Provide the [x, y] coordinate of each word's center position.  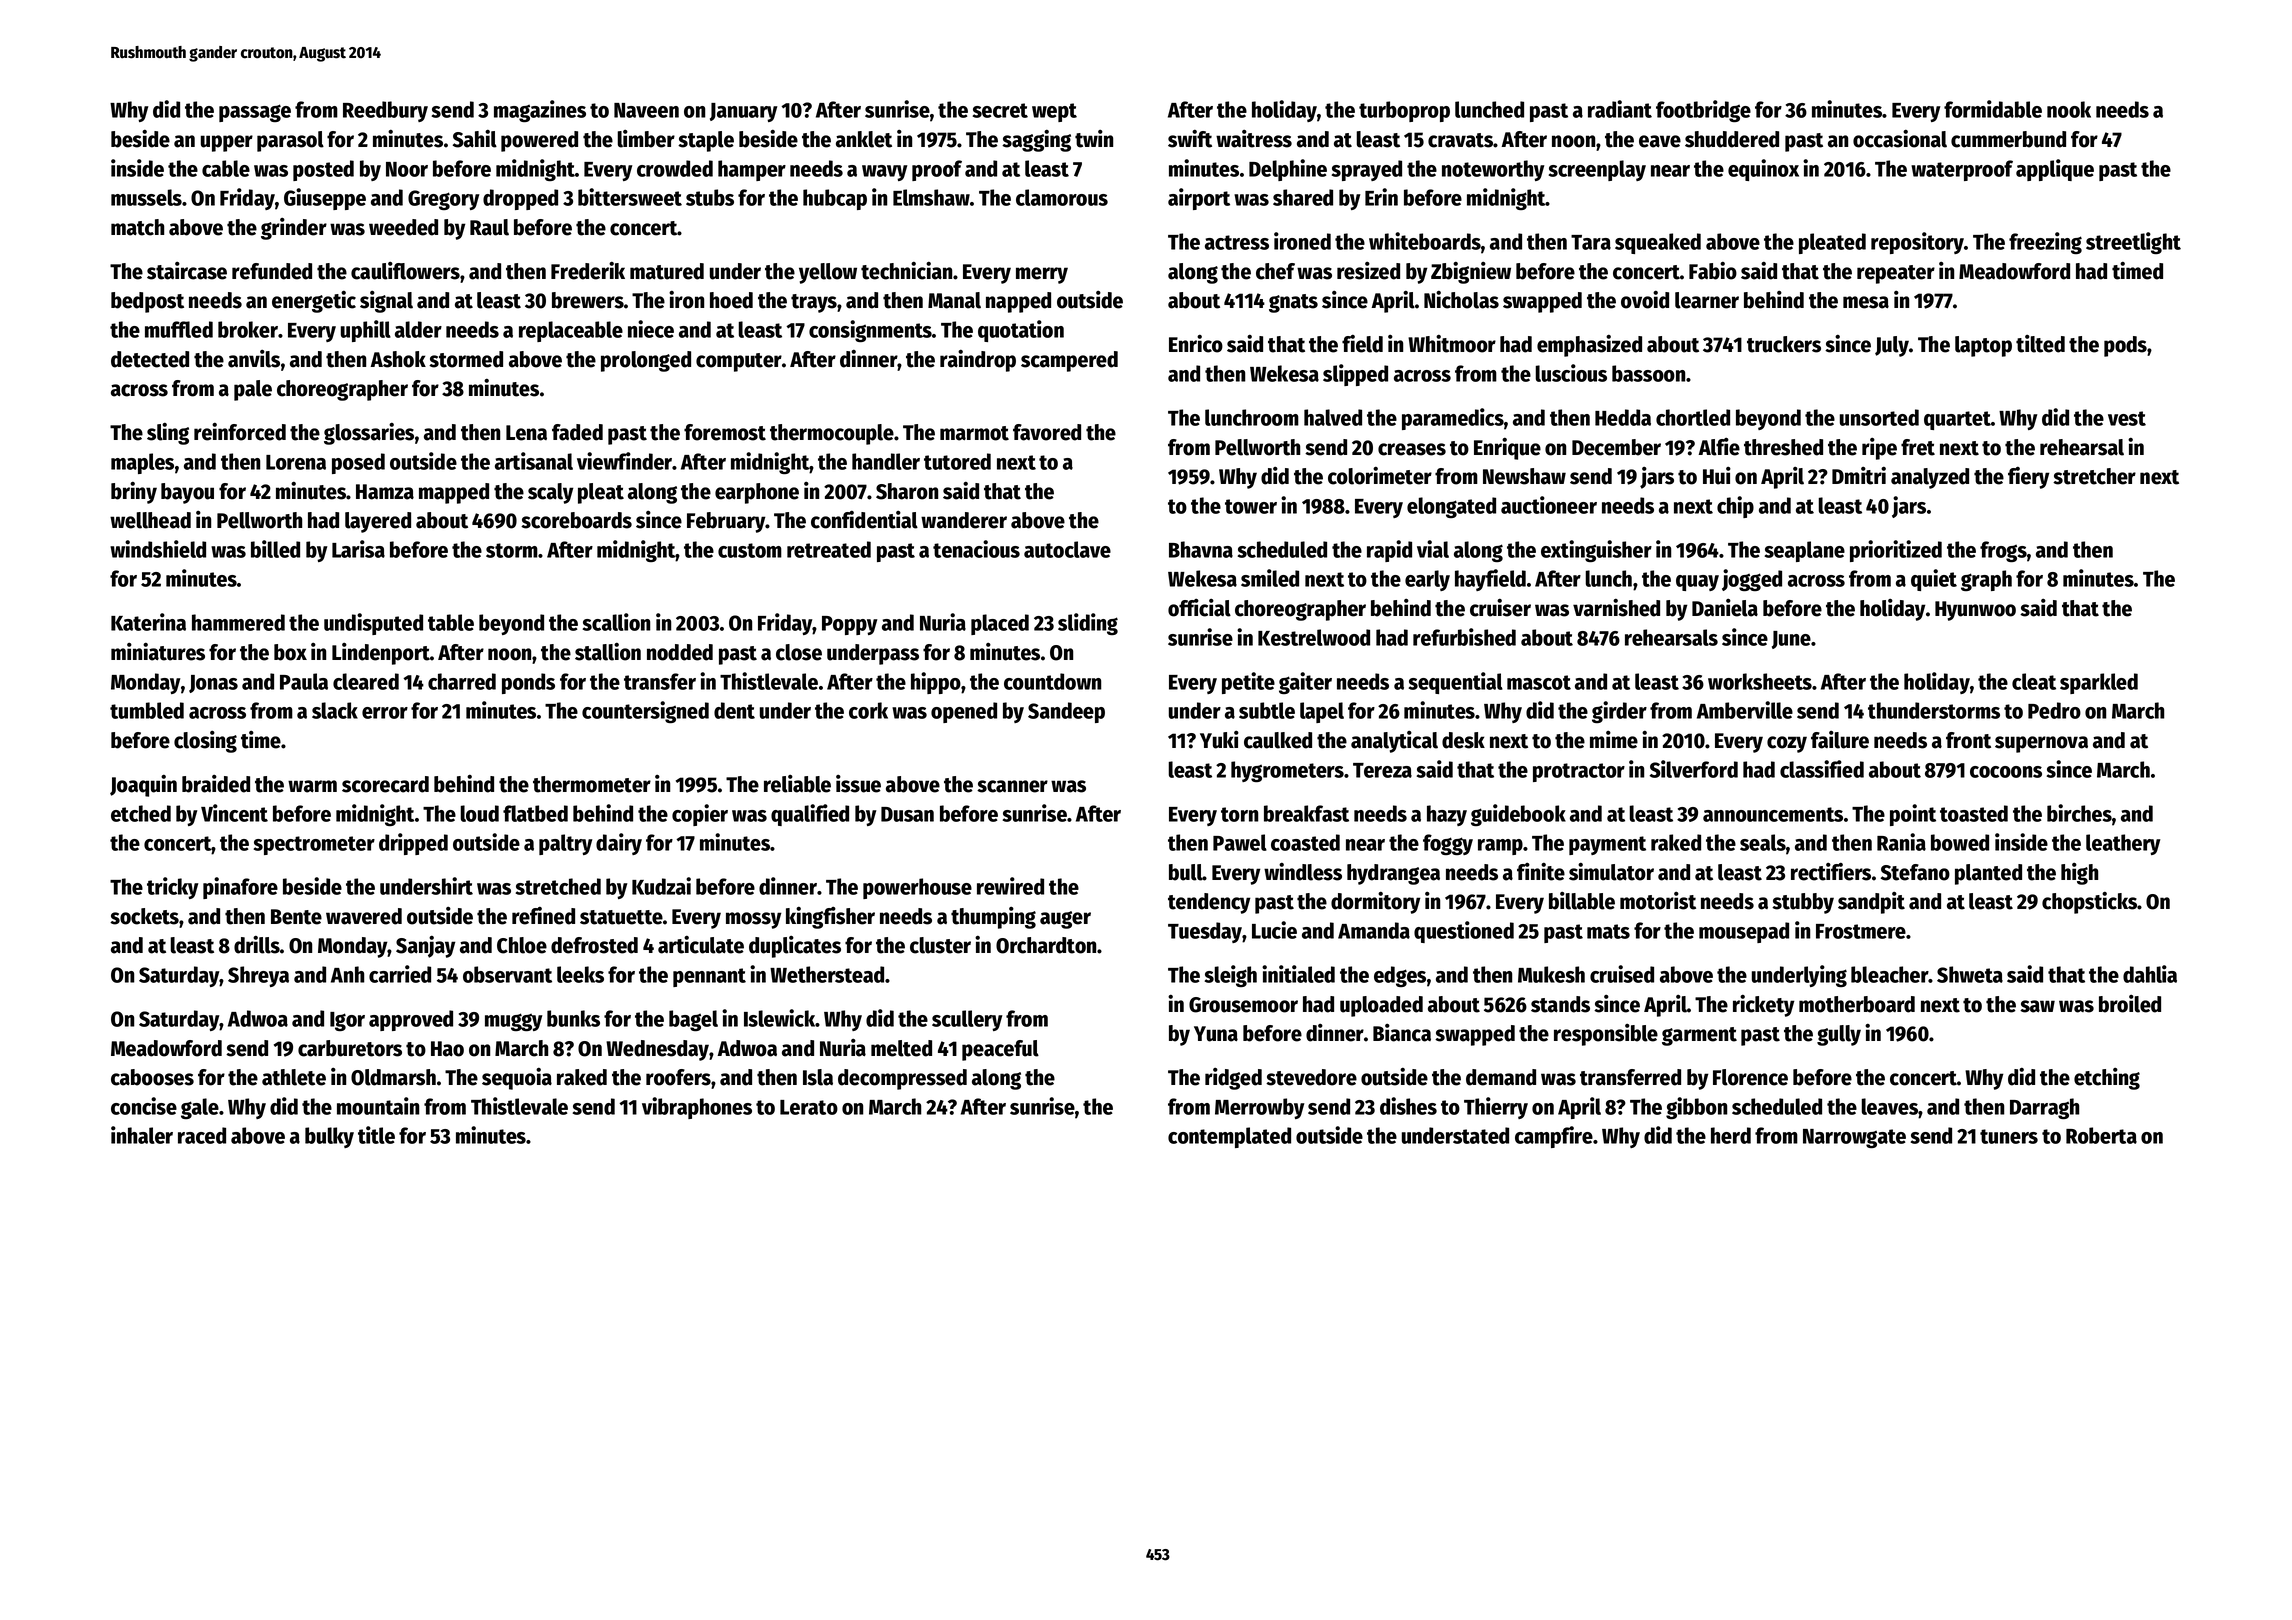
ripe [1879, 448]
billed [275, 549]
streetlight [2133, 243]
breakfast [1306, 813]
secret [1000, 110]
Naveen [646, 110]
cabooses [152, 1077]
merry [1042, 275]
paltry [565, 844]
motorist [1658, 900]
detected [150, 359]
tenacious [976, 549]
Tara [1591, 242]
